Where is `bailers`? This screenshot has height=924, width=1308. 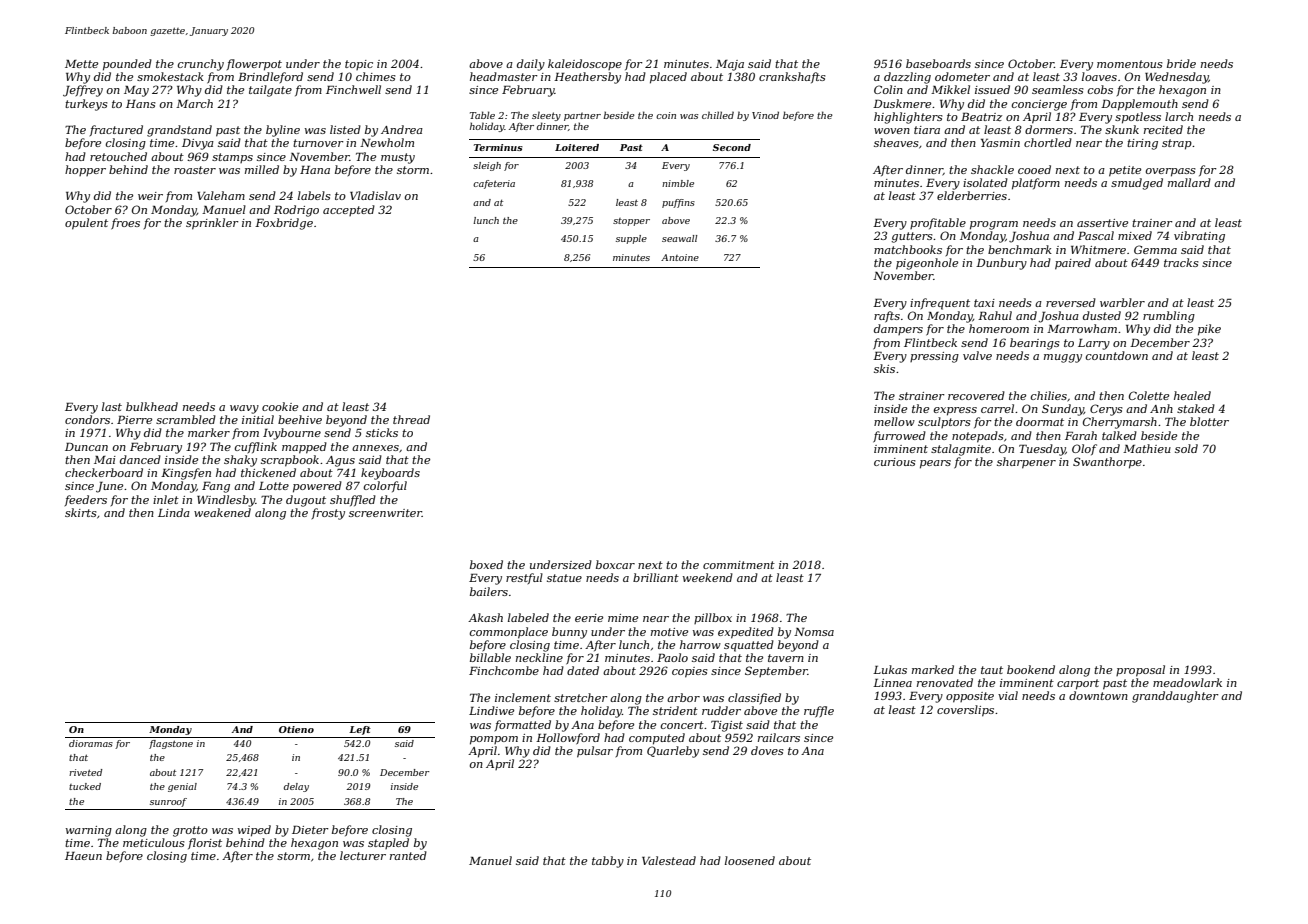 bailers is located at coordinates (489, 591).
